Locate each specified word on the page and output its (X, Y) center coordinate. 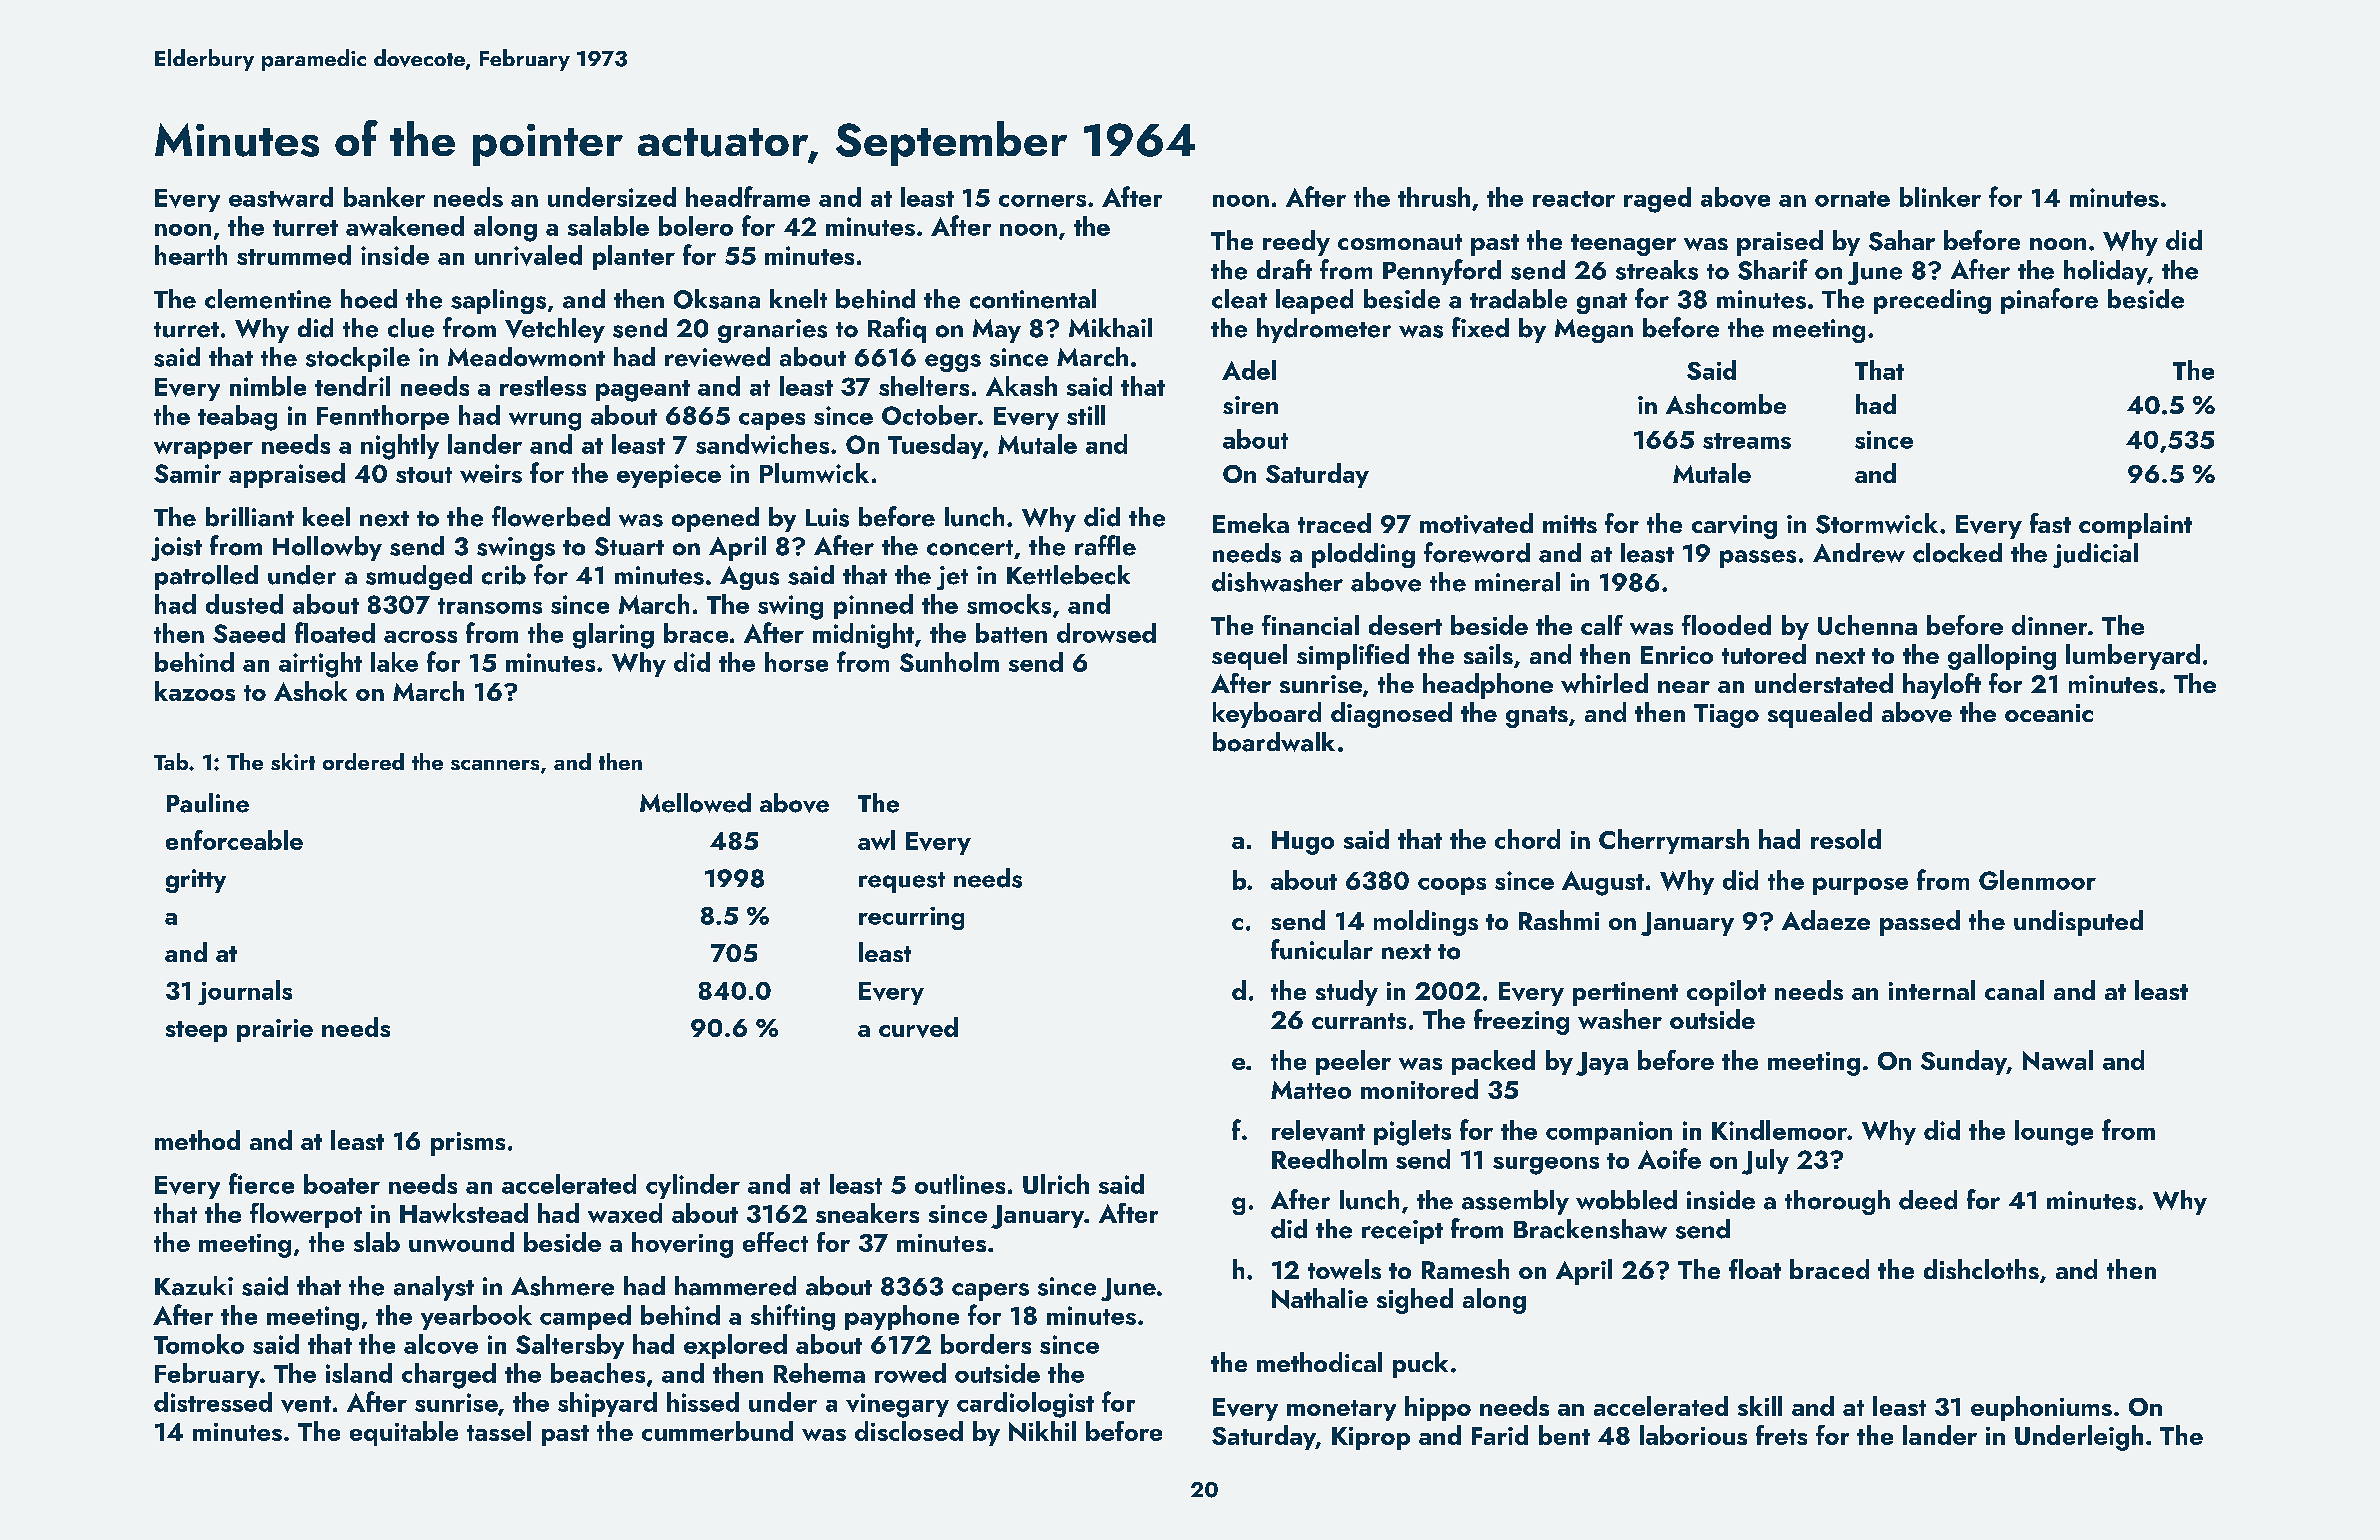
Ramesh (1465, 1269)
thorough (1837, 1202)
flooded (1726, 625)
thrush (1434, 197)
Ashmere (562, 1286)
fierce (261, 1183)
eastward (281, 197)
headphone (1488, 686)
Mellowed (695, 803)
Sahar (1902, 240)
